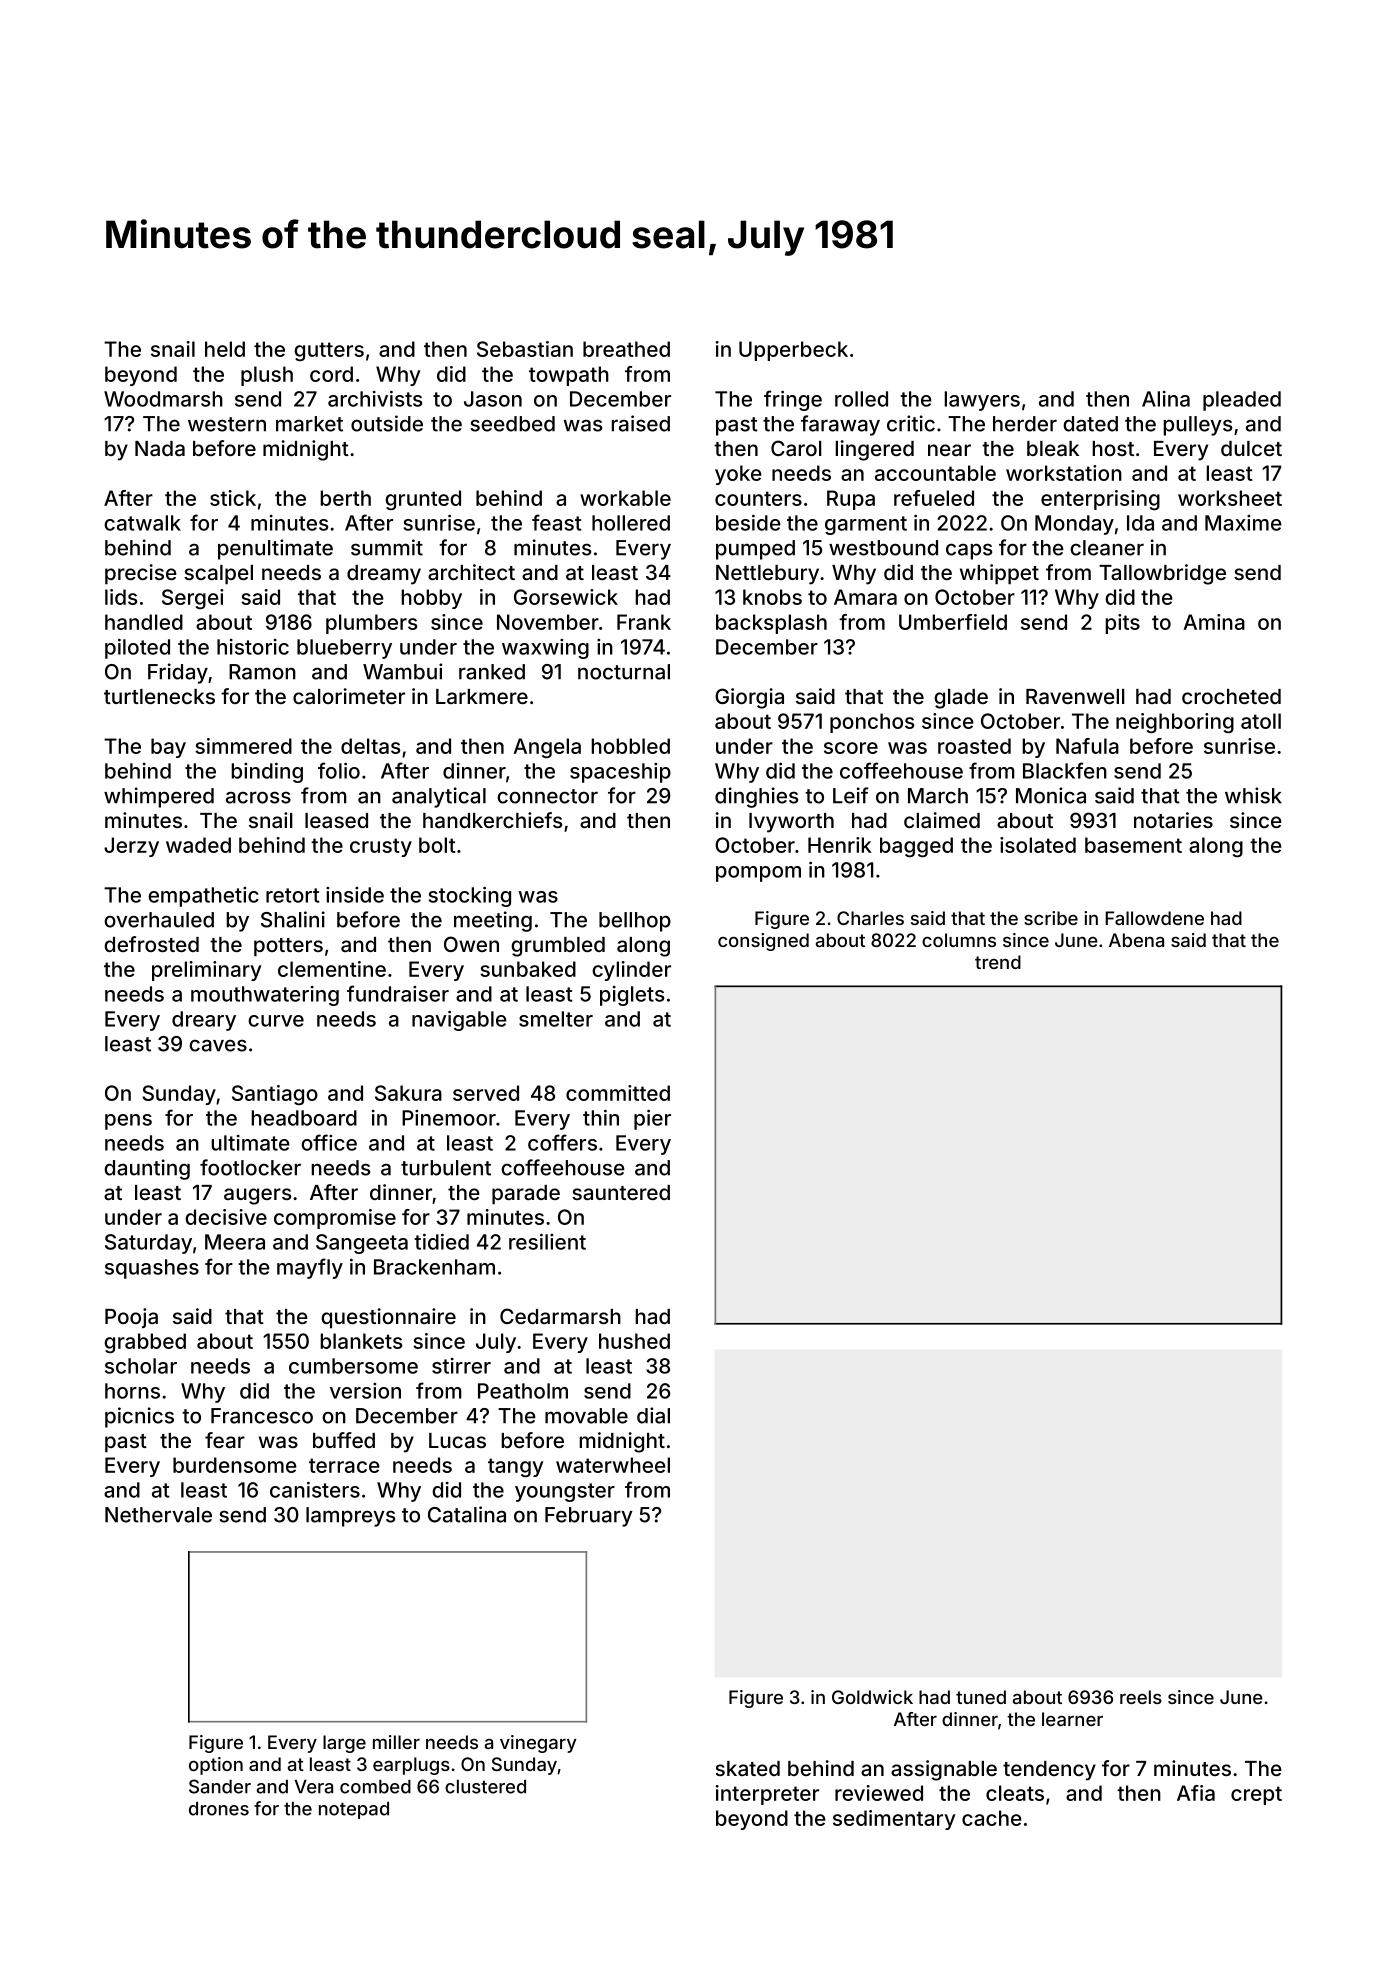 The image size is (1386, 1969). Describe the element at coordinates (653, 1415) in the screenshot. I see `dial` at that location.
